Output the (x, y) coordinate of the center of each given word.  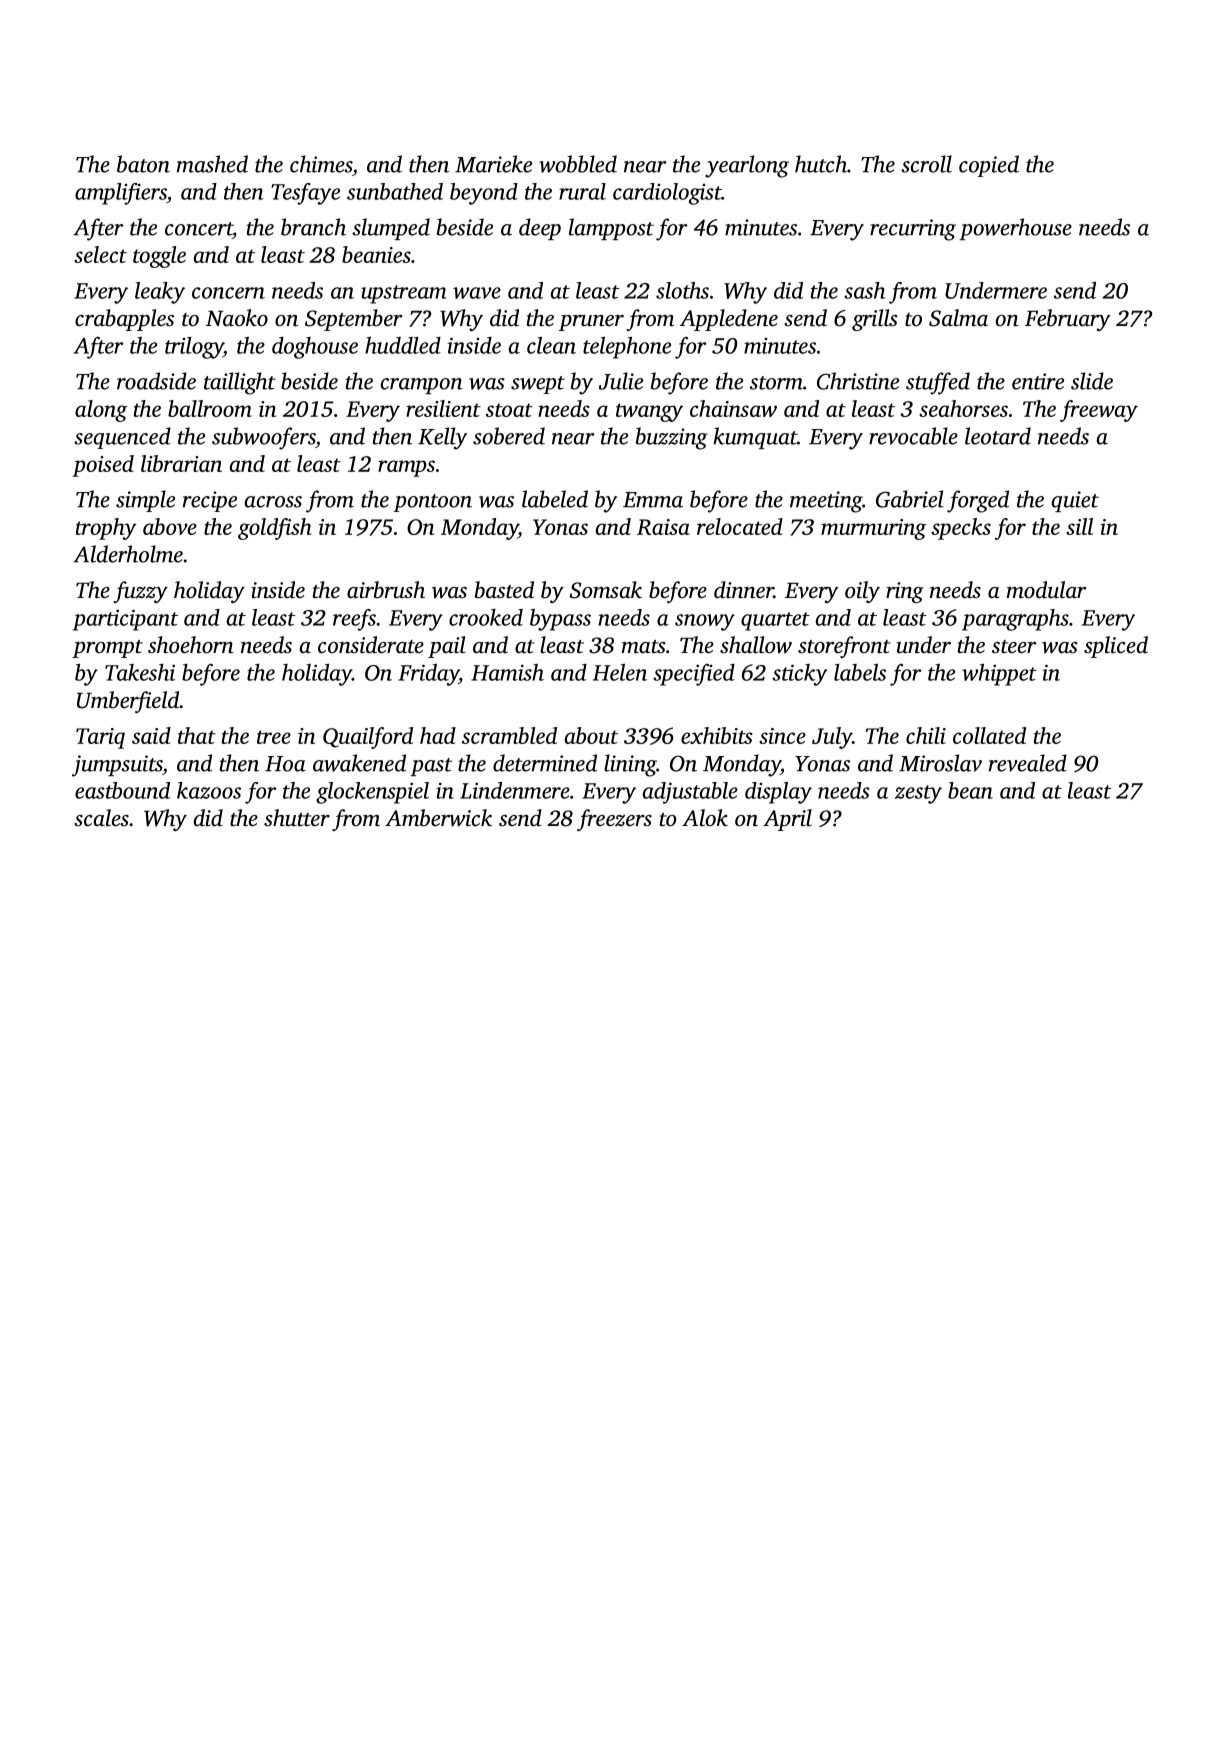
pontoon (432, 503)
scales (101, 818)
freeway (1099, 411)
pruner (591, 323)
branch (313, 227)
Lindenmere (515, 790)
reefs (354, 620)
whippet (999, 675)
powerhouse (1015, 229)
